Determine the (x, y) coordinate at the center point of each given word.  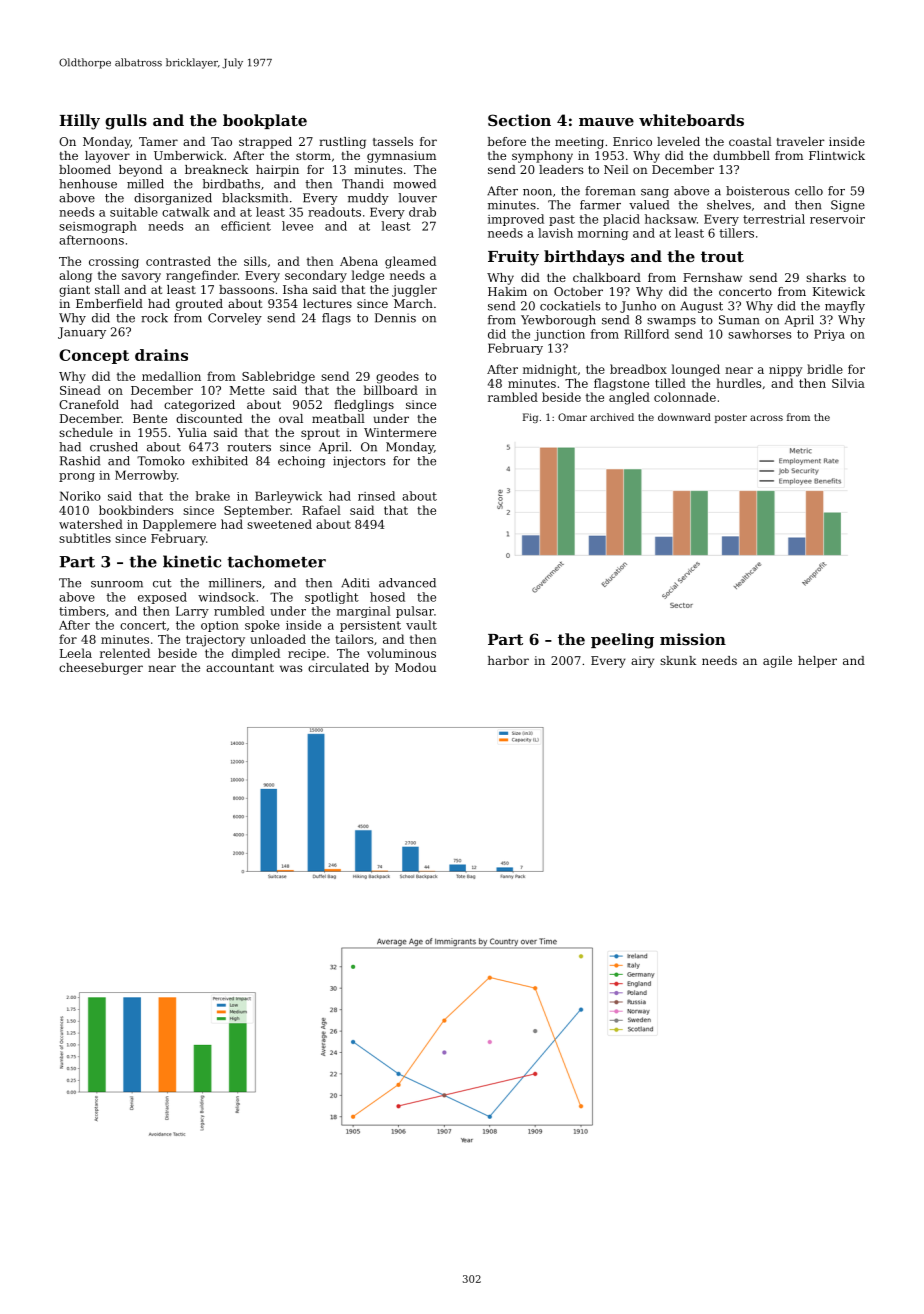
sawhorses (760, 334)
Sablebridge (278, 377)
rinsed (376, 496)
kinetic (192, 561)
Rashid (80, 461)
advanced (407, 583)
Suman (739, 320)
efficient (246, 226)
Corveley (235, 319)
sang (655, 193)
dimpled (256, 654)
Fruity (513, 258)
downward (684, 417)
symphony (542, 157)
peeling (622, 641)
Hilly (79, 122)
